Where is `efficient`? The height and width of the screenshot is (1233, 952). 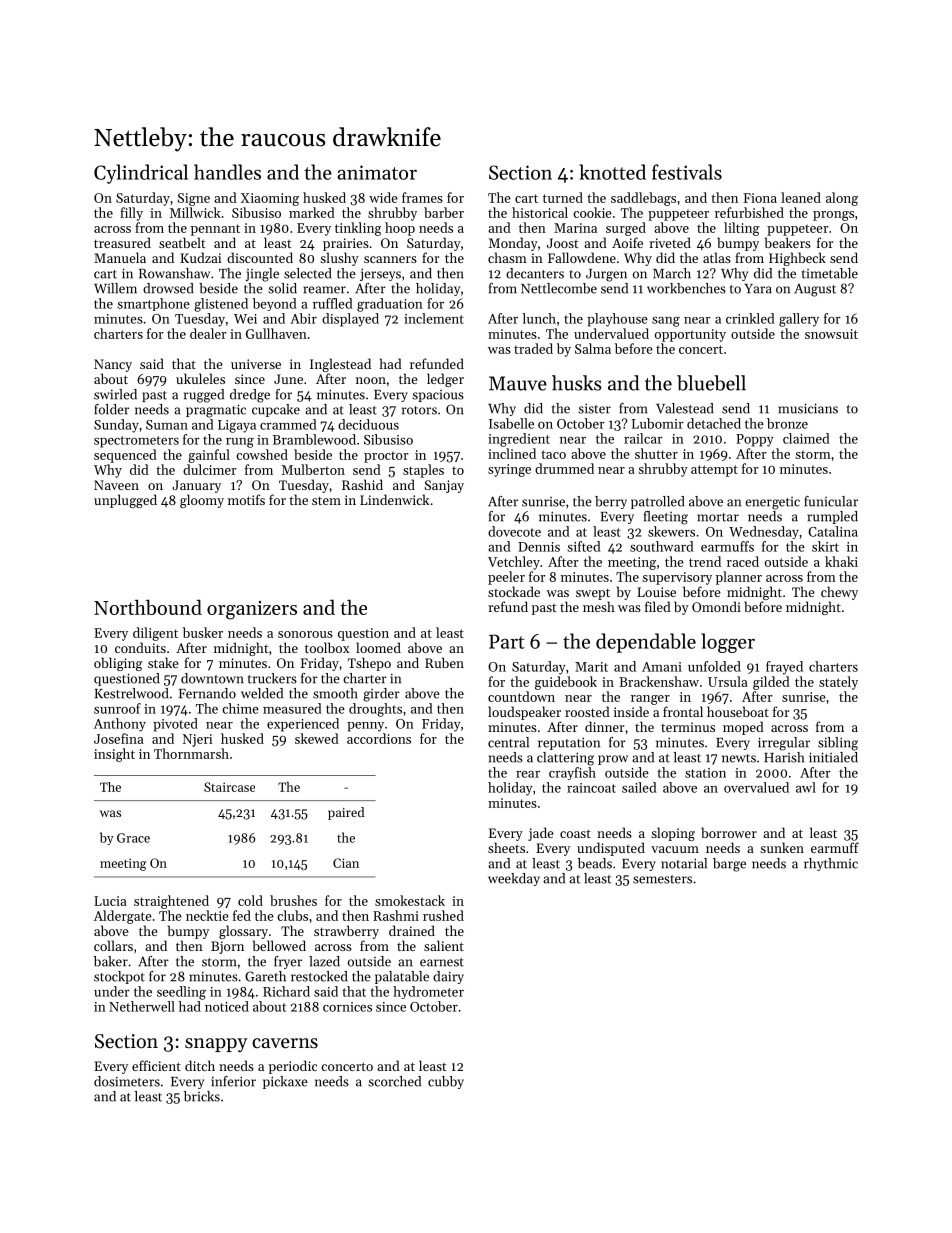
efficient is located at coordinates (156, 1065).
